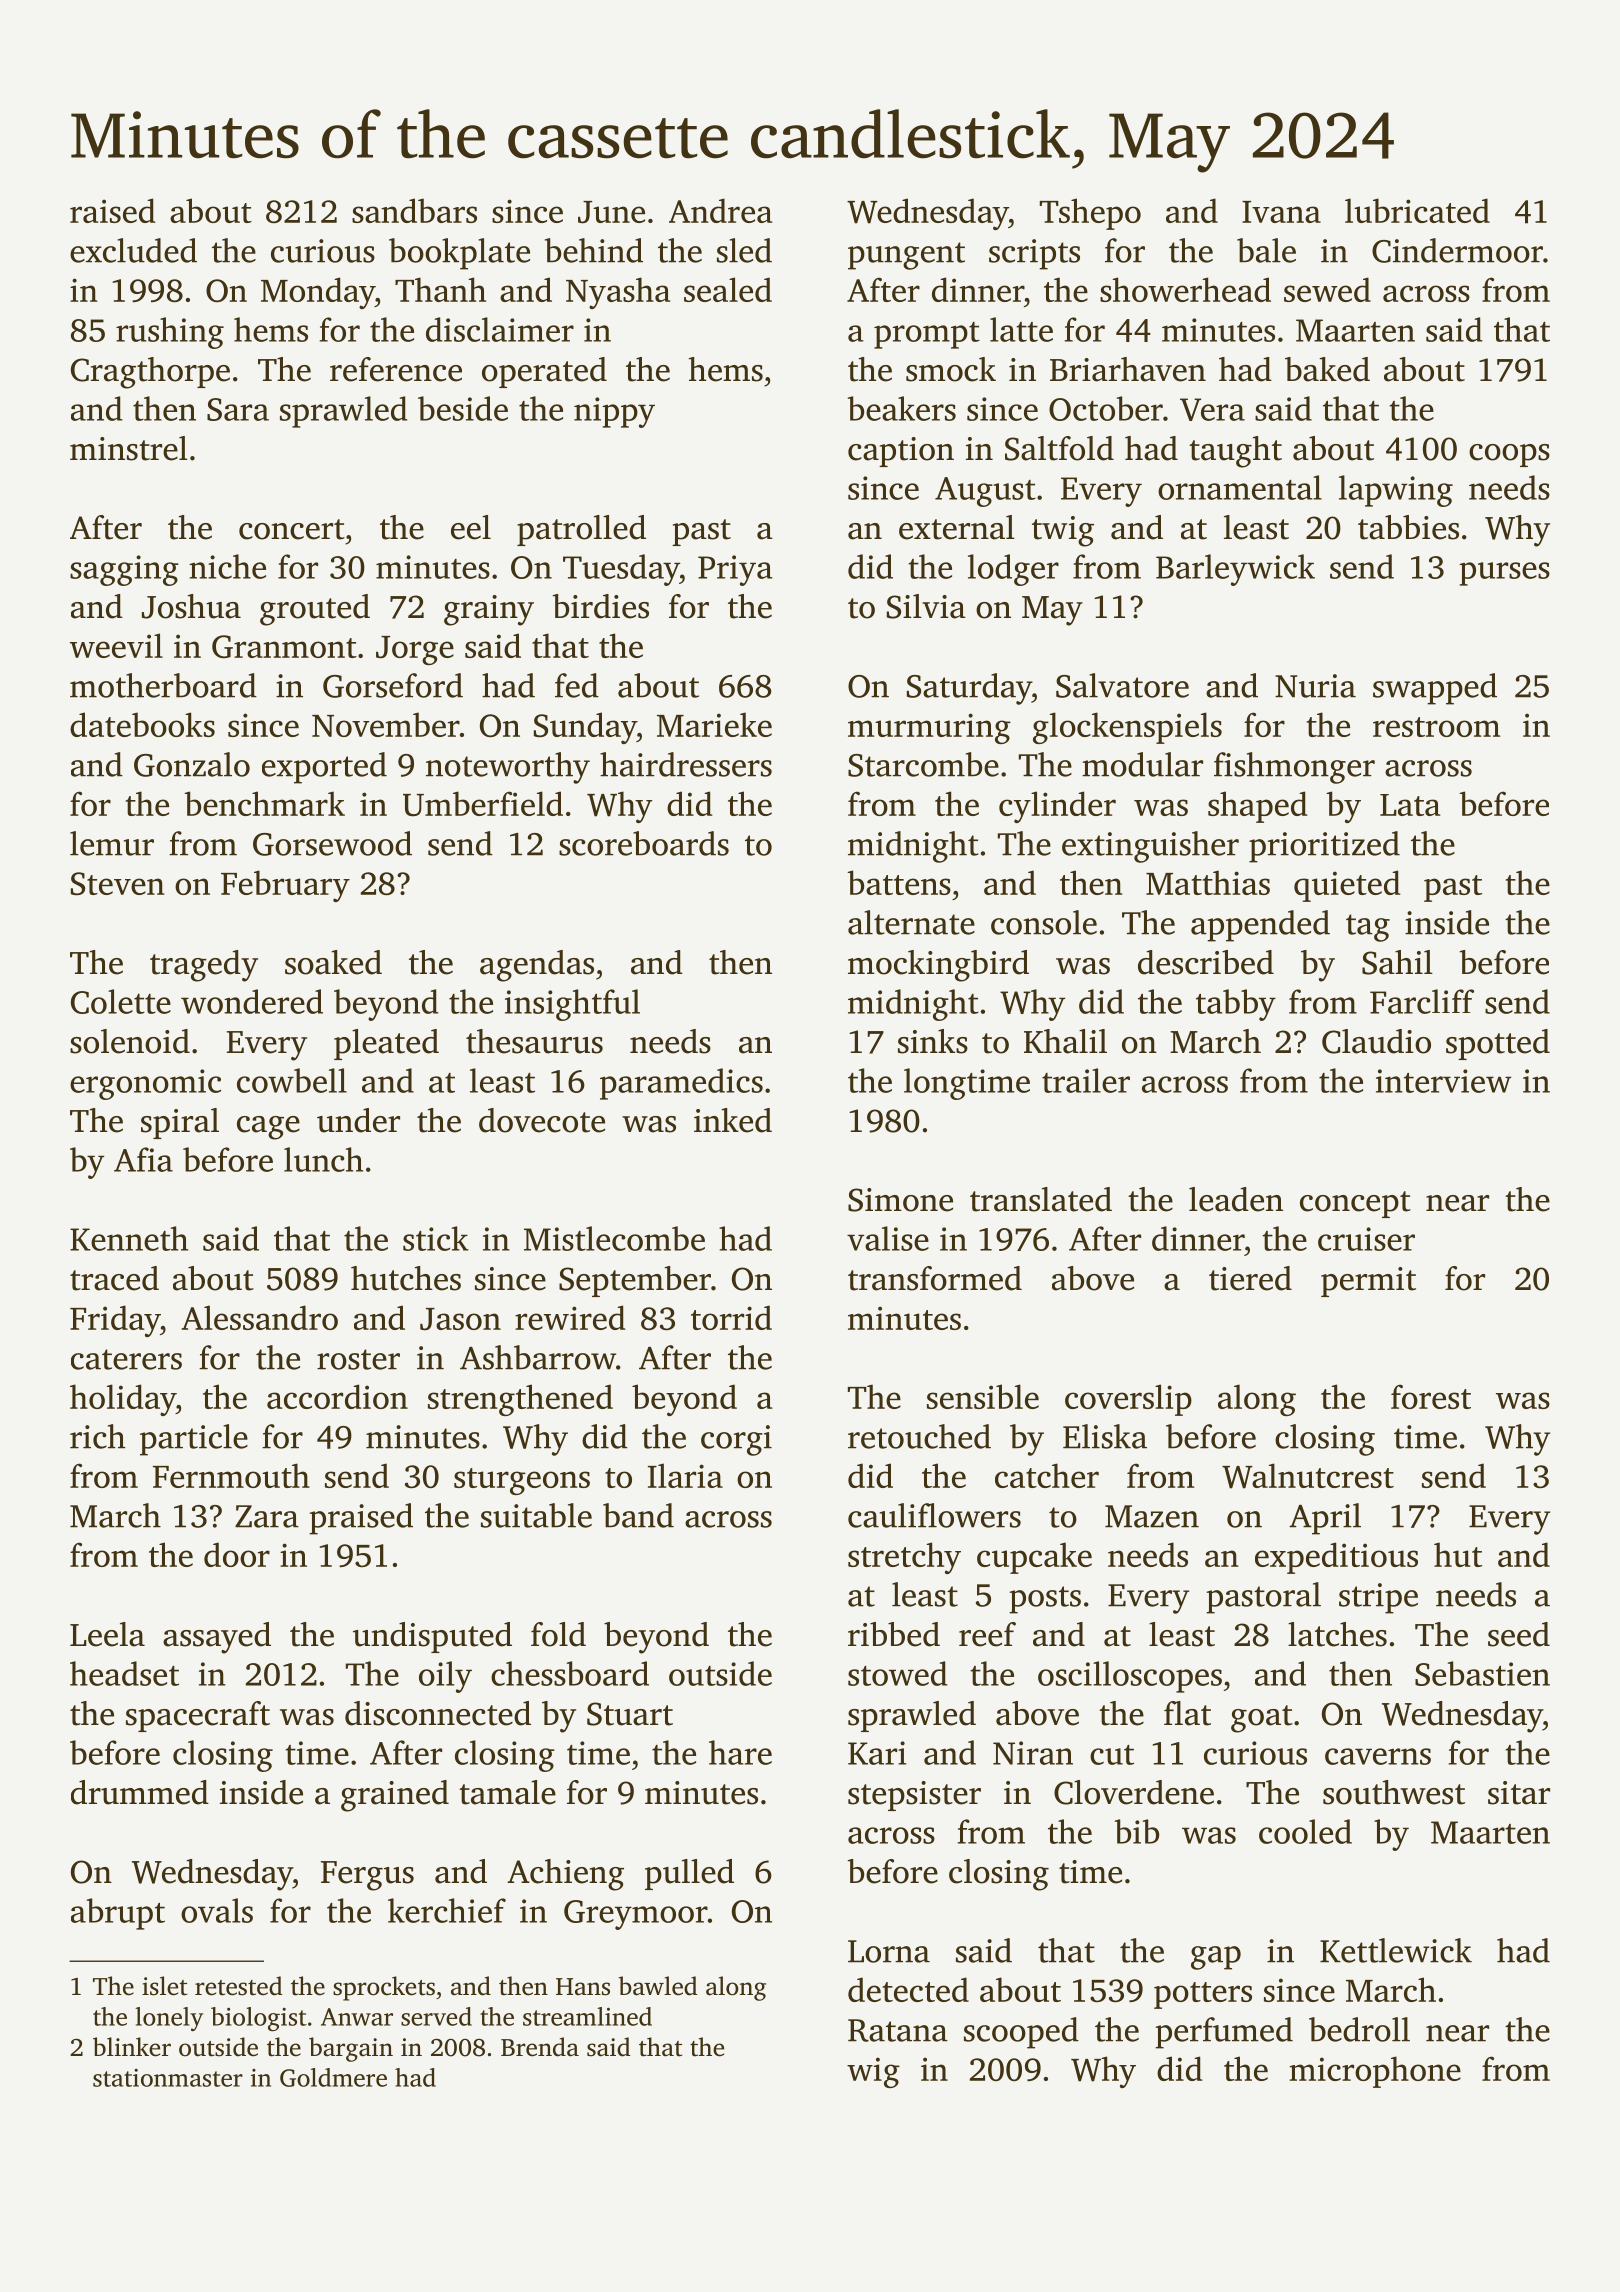 The height and width of the screenshot is (2292, 1620). I want to click on Kenneth, so click(129, 1238).
